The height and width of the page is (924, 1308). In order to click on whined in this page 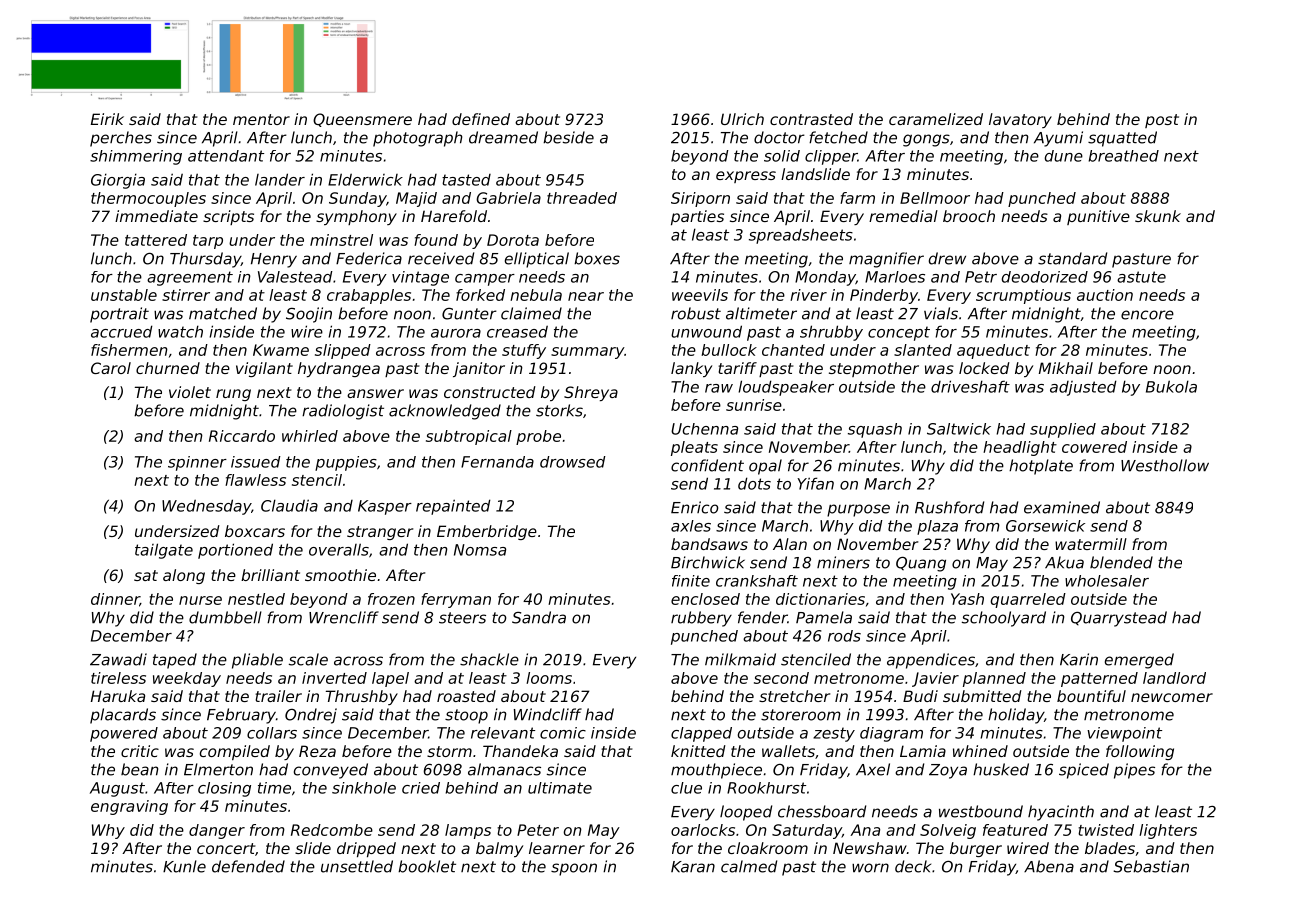, I will do `click(980, 751)`.
